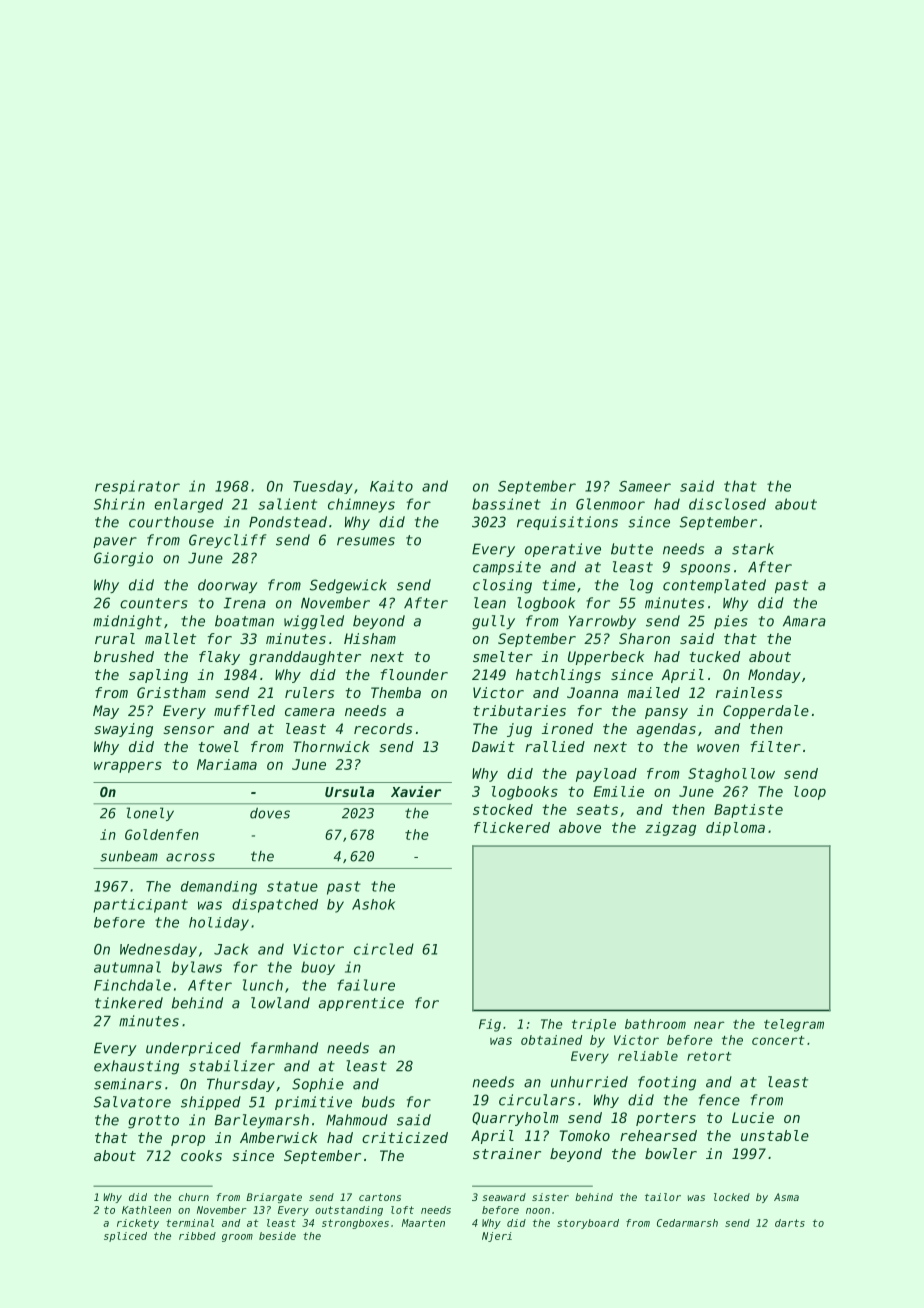 Image resolution: width=924 pixels, height=1308 pixels. What do you see at coordinates (228, 586) in the document?
I see `doorway` at bounding box center [228, 586].
